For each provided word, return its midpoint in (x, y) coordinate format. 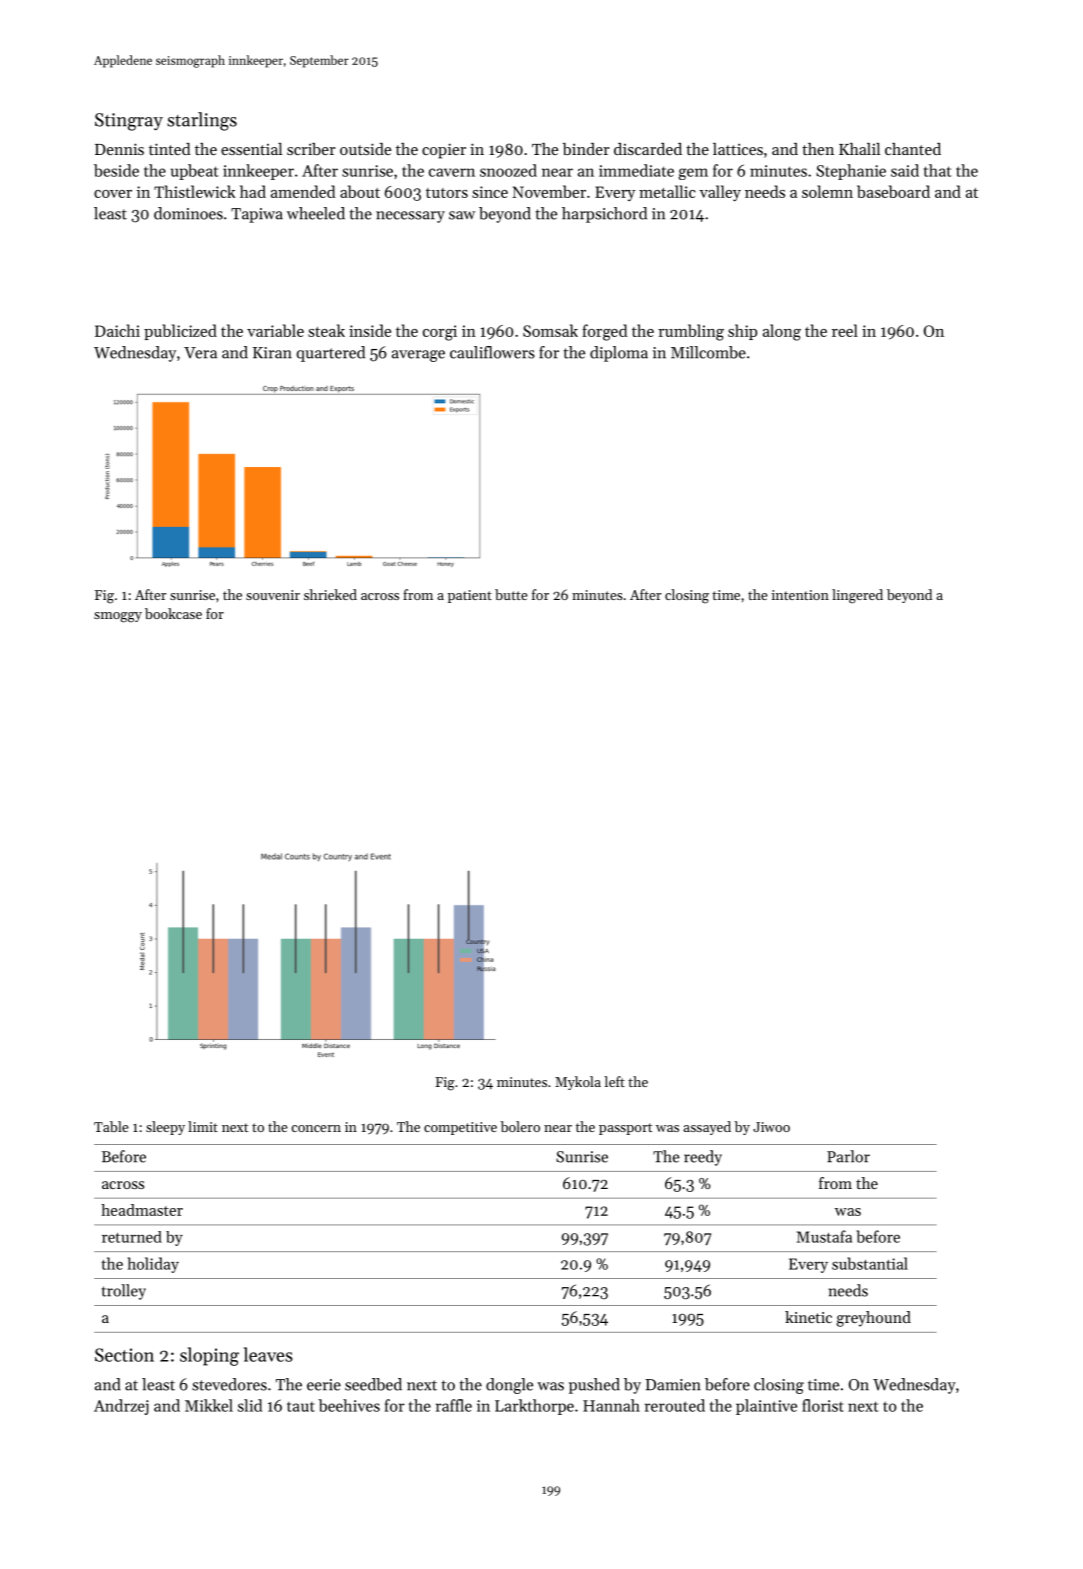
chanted (913, 149)
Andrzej (121, 1407)
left (614, 1081)
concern (316, 1128)
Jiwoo (771, 1127)
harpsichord (604, 215)
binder (586, 149)
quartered (330, 354)
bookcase (173, 613)
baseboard (893, 191)
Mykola (578, 1083)
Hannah (611, 1405)
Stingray (129, 122)
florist (823, 1405)
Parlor (848, 1156)
